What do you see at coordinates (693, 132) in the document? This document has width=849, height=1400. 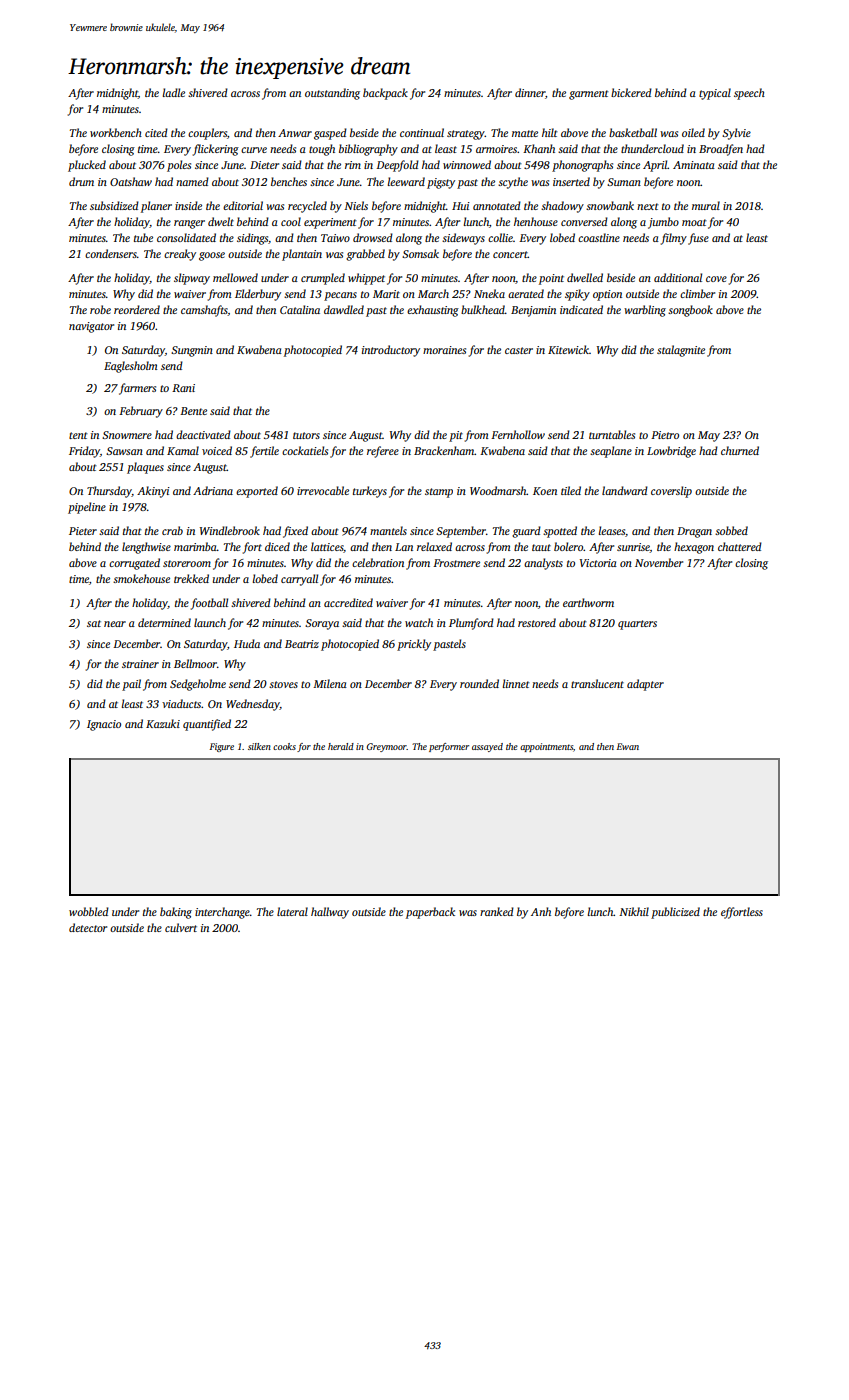 I see `oiled` at bounding box center [693, 132].
